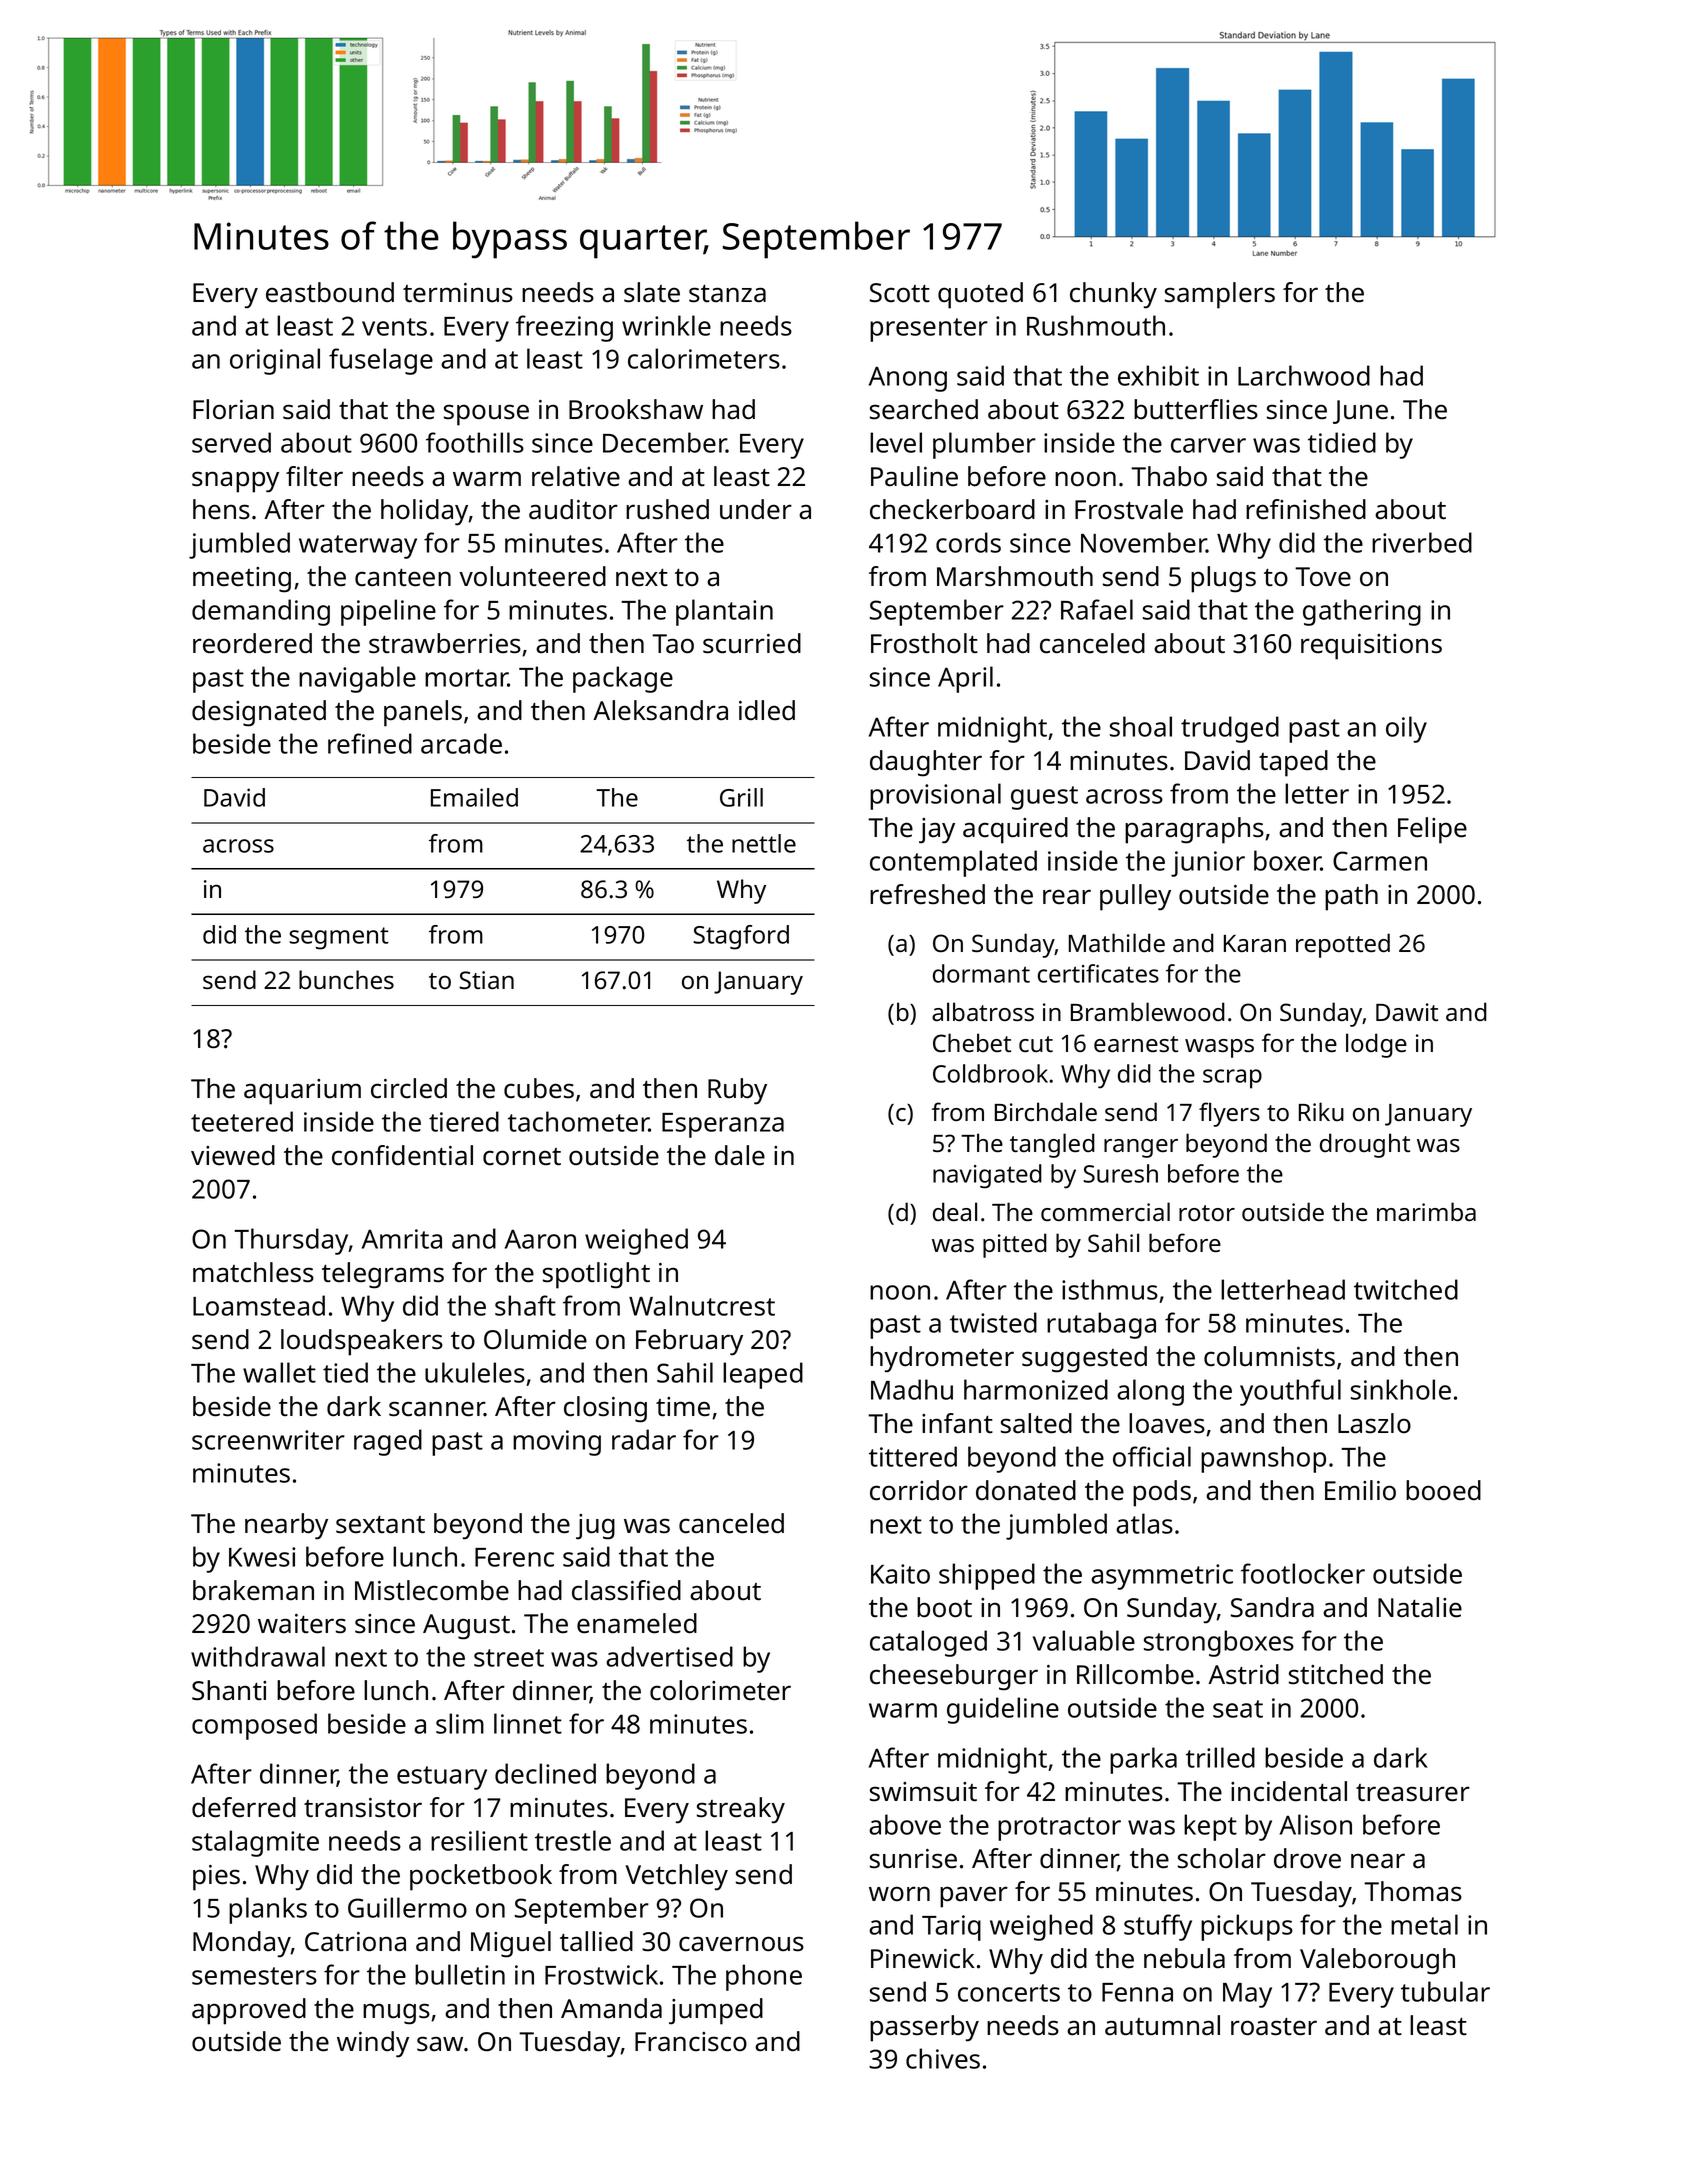 The width and height of the screenshot is (1683, 2178). I want to click on passerby, so click(924, 2028).
